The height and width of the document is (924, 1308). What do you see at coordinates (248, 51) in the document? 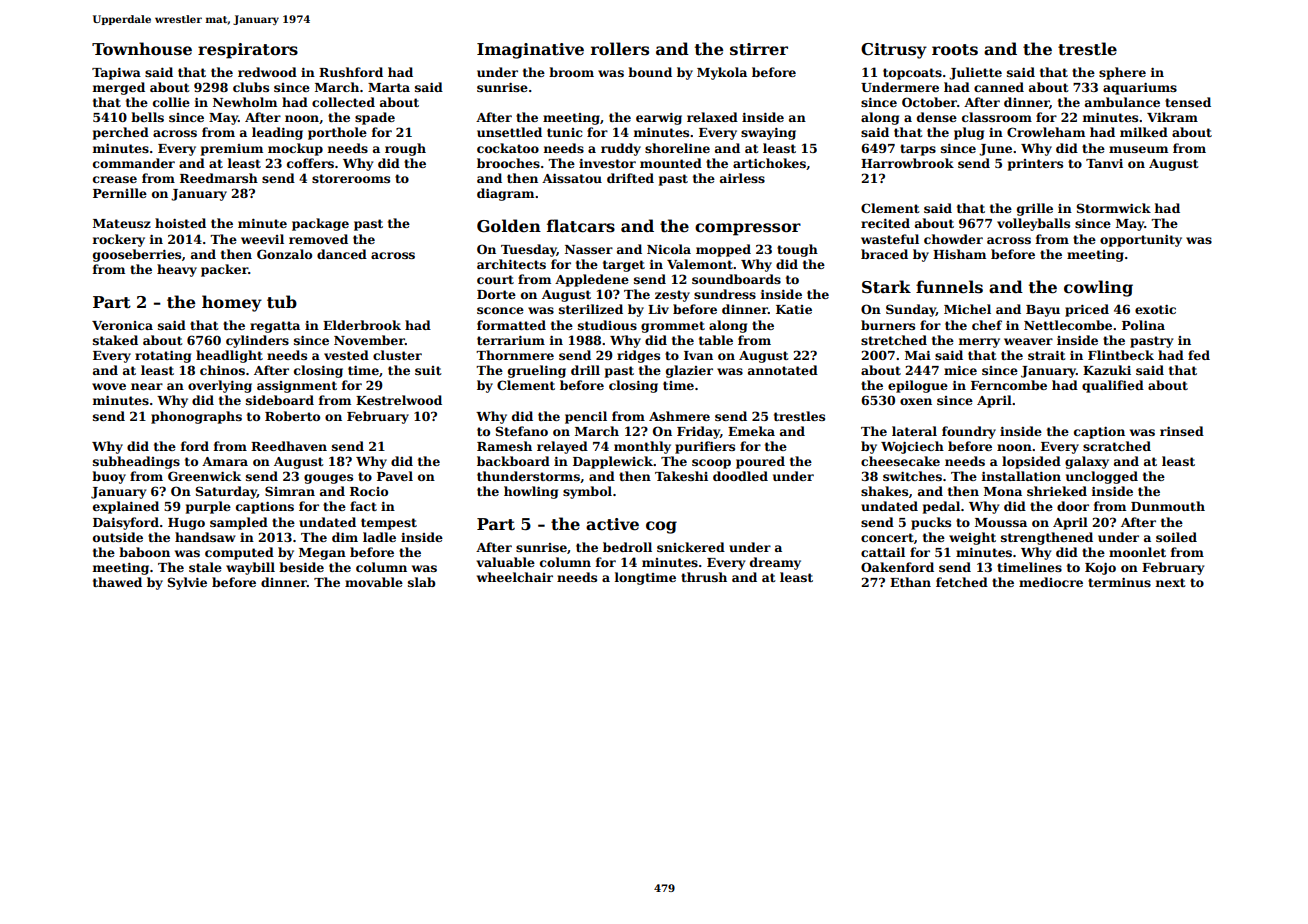
I see `respirators` at bounding box center [248, 51].
